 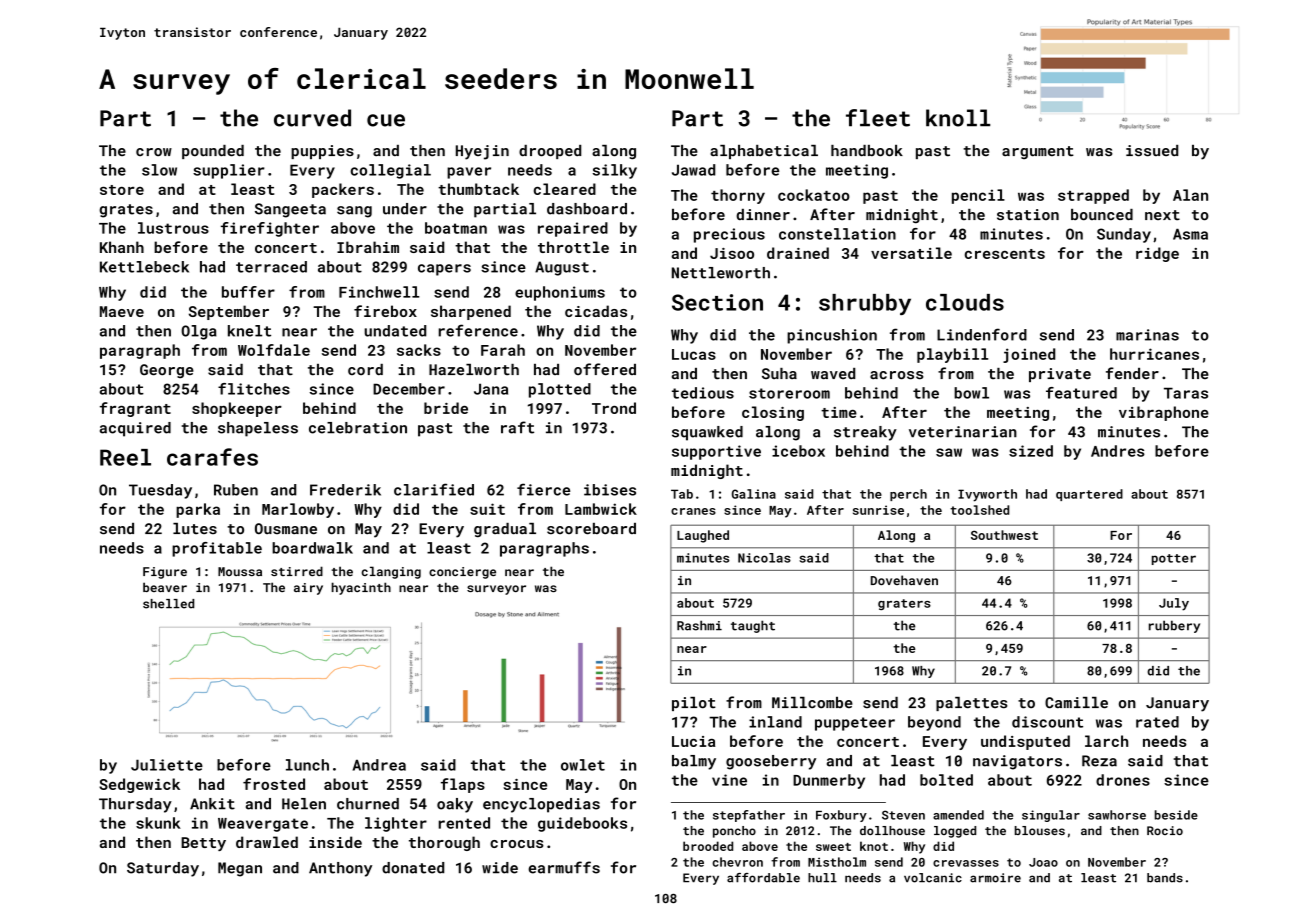 I want to click on pounded, so click(x=213, y=152).
